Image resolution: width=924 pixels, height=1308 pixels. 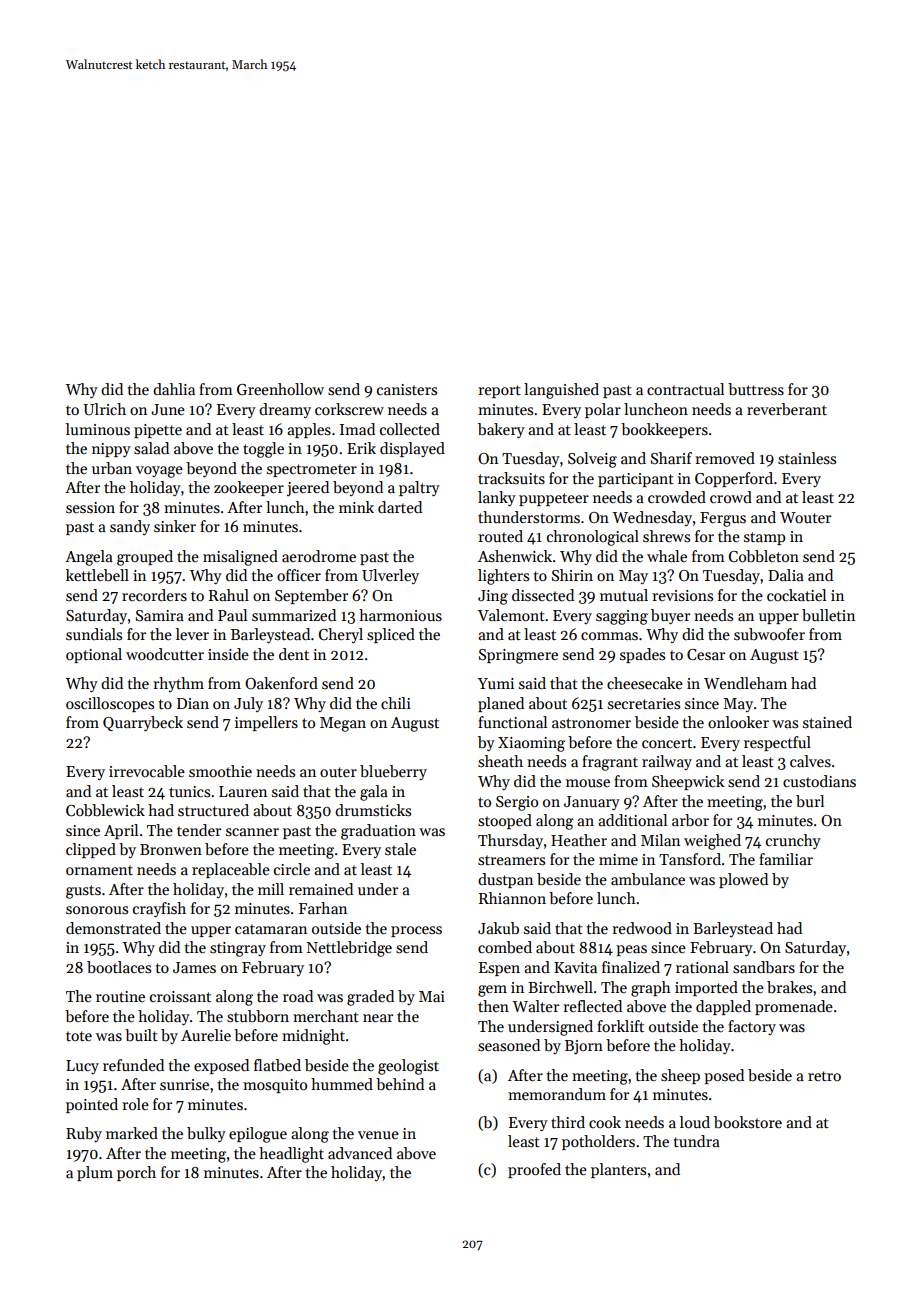 I want to click on advanced, so click(x=360, y=1153).
